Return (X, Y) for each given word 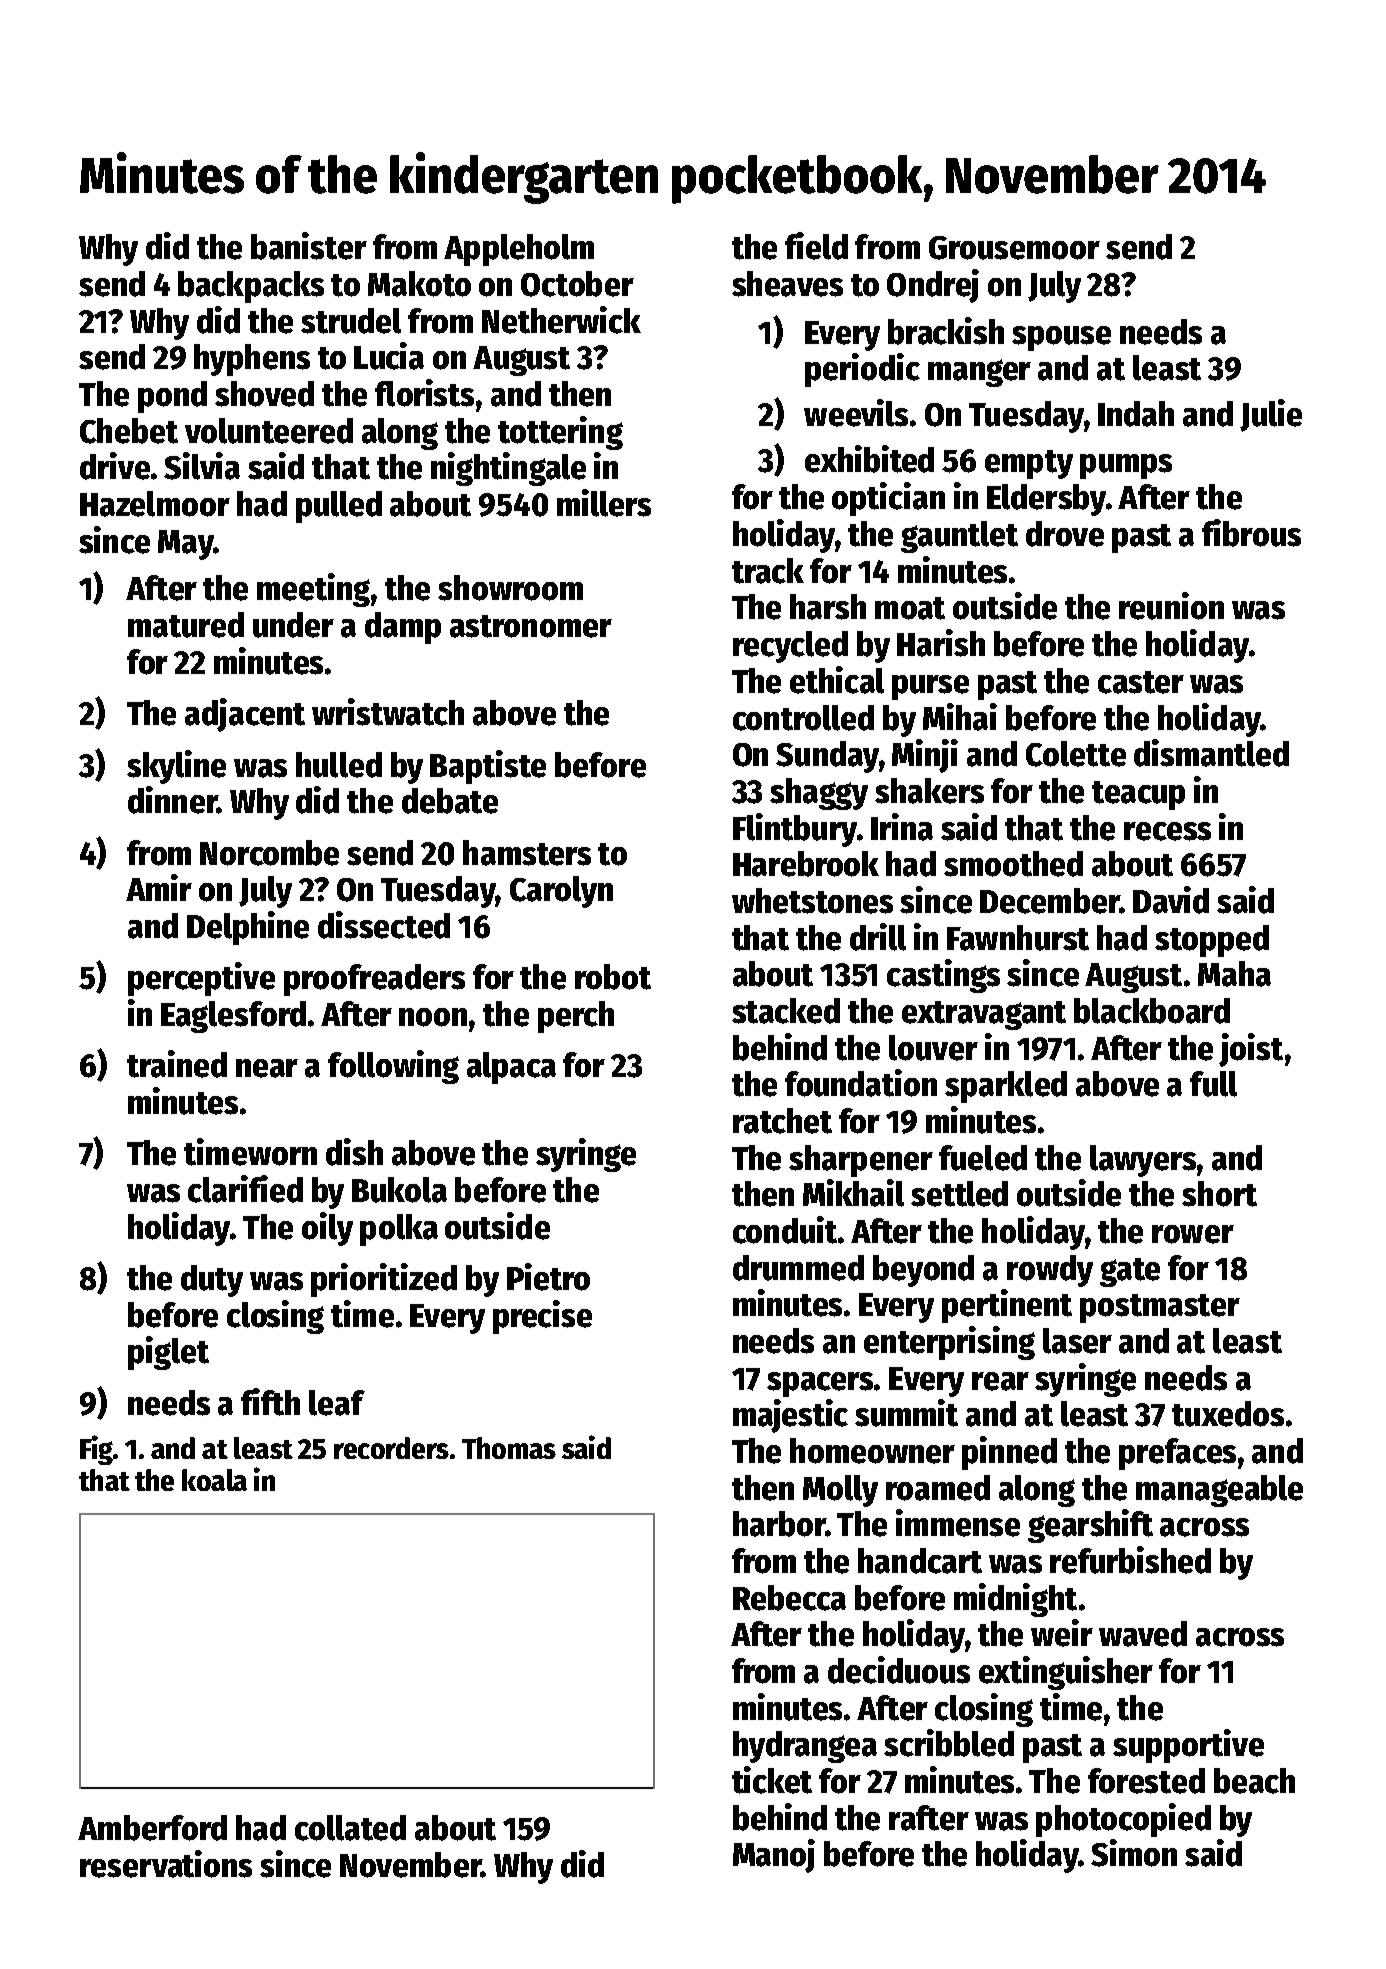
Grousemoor (1014, 248)
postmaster (1160, 1308)
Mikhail (853, 1193)
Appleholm (519, 250)
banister (309, 246)
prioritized (384, 1280)
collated (350, 1828)
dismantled (1211, 753)
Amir (159, 887)
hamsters (527, 853)
